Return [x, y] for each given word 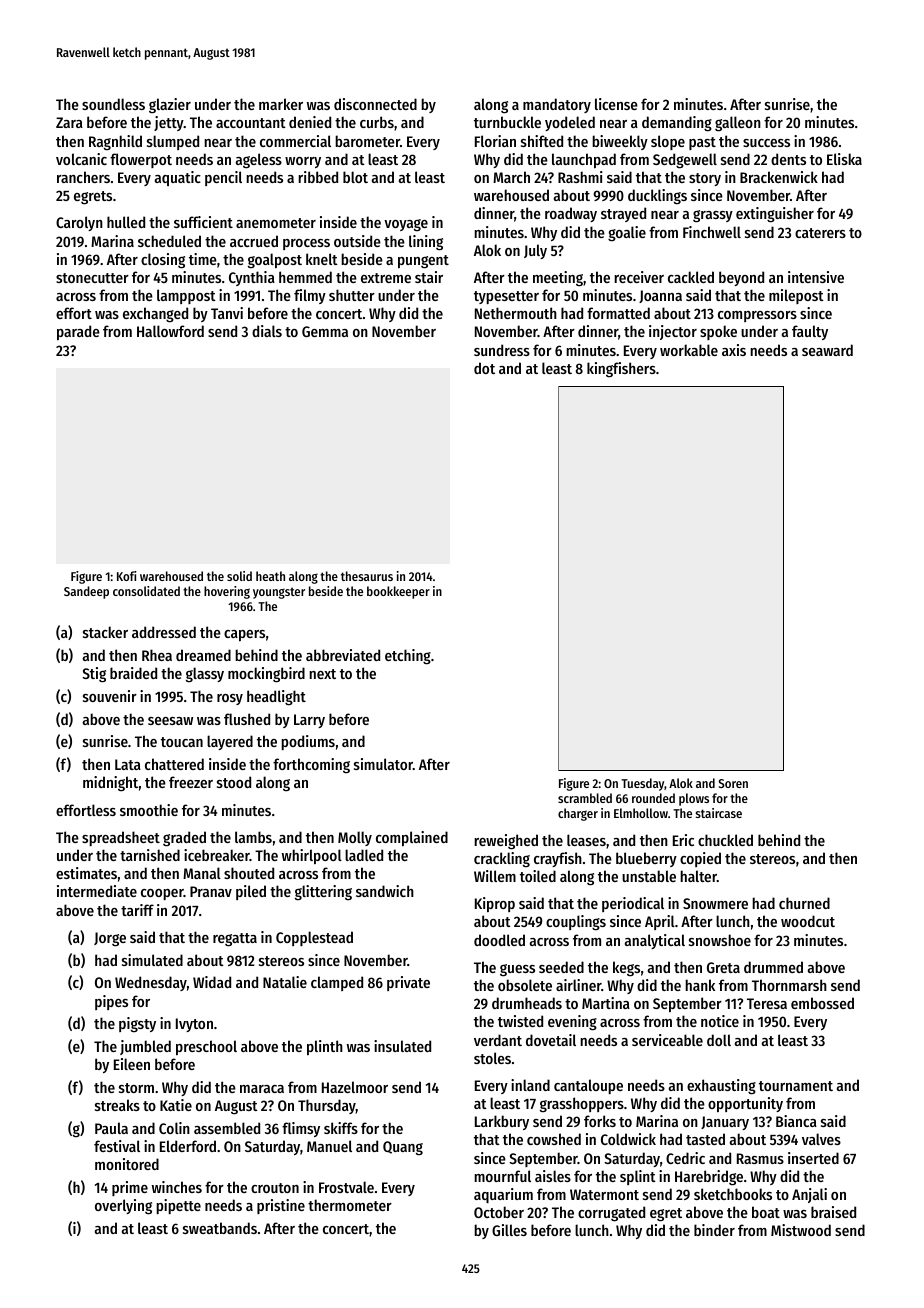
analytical [655, 941]
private [408, 983]
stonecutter [92, 278]
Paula [111, 1128]
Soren [733, 783]
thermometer [350, 1205]
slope [668, 142]
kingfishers [621, 370]
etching [408, 657]
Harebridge [709, 1178]
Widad [212, 982]
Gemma [325, 331]
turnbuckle [507, 122]
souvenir [110, 696]
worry [303, 162]
